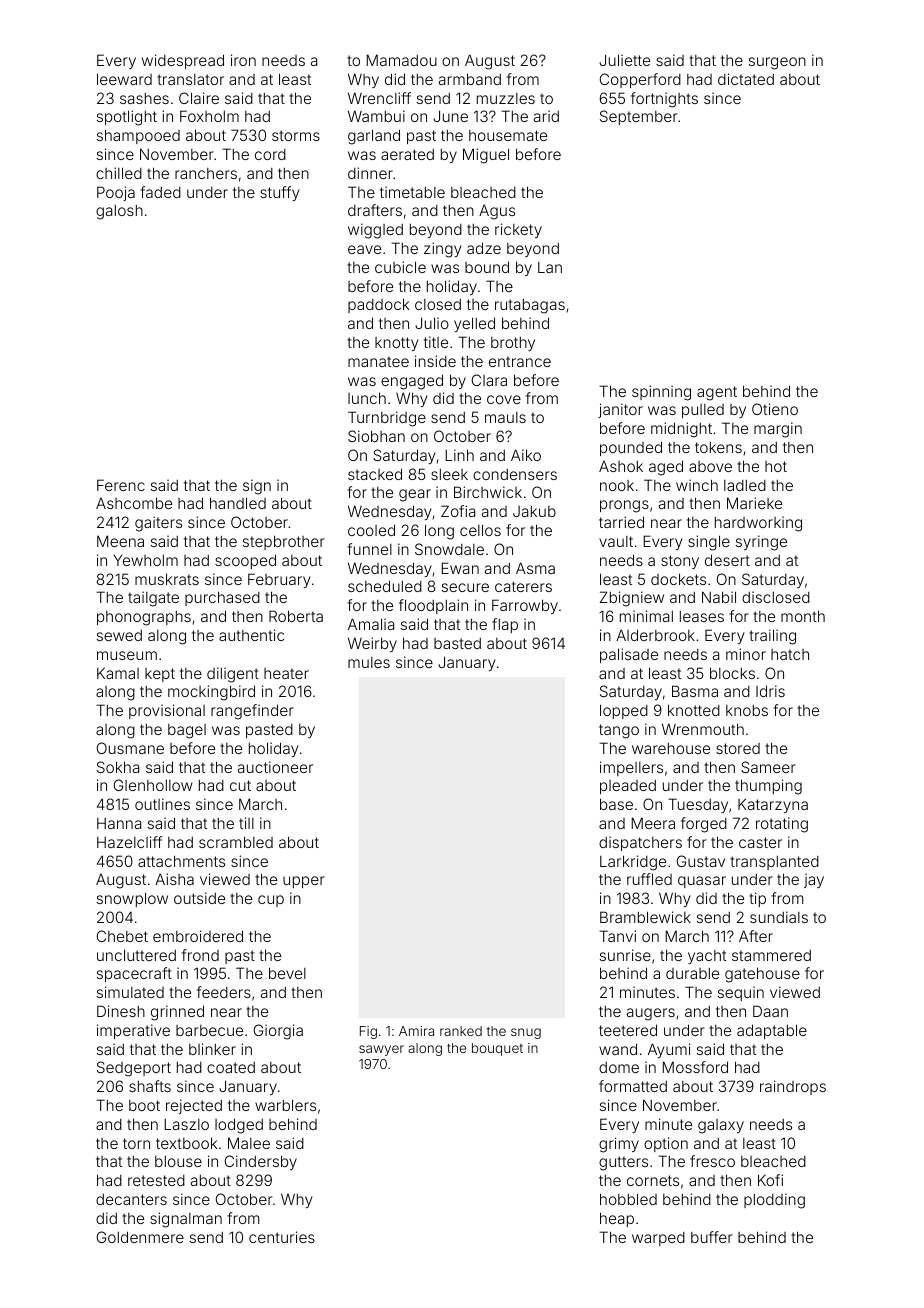 This page has width=924, height=1308. What do you see at coordinates (131, 1199) in the page?
I see `decanters` at bounding box center [131, 1199].
